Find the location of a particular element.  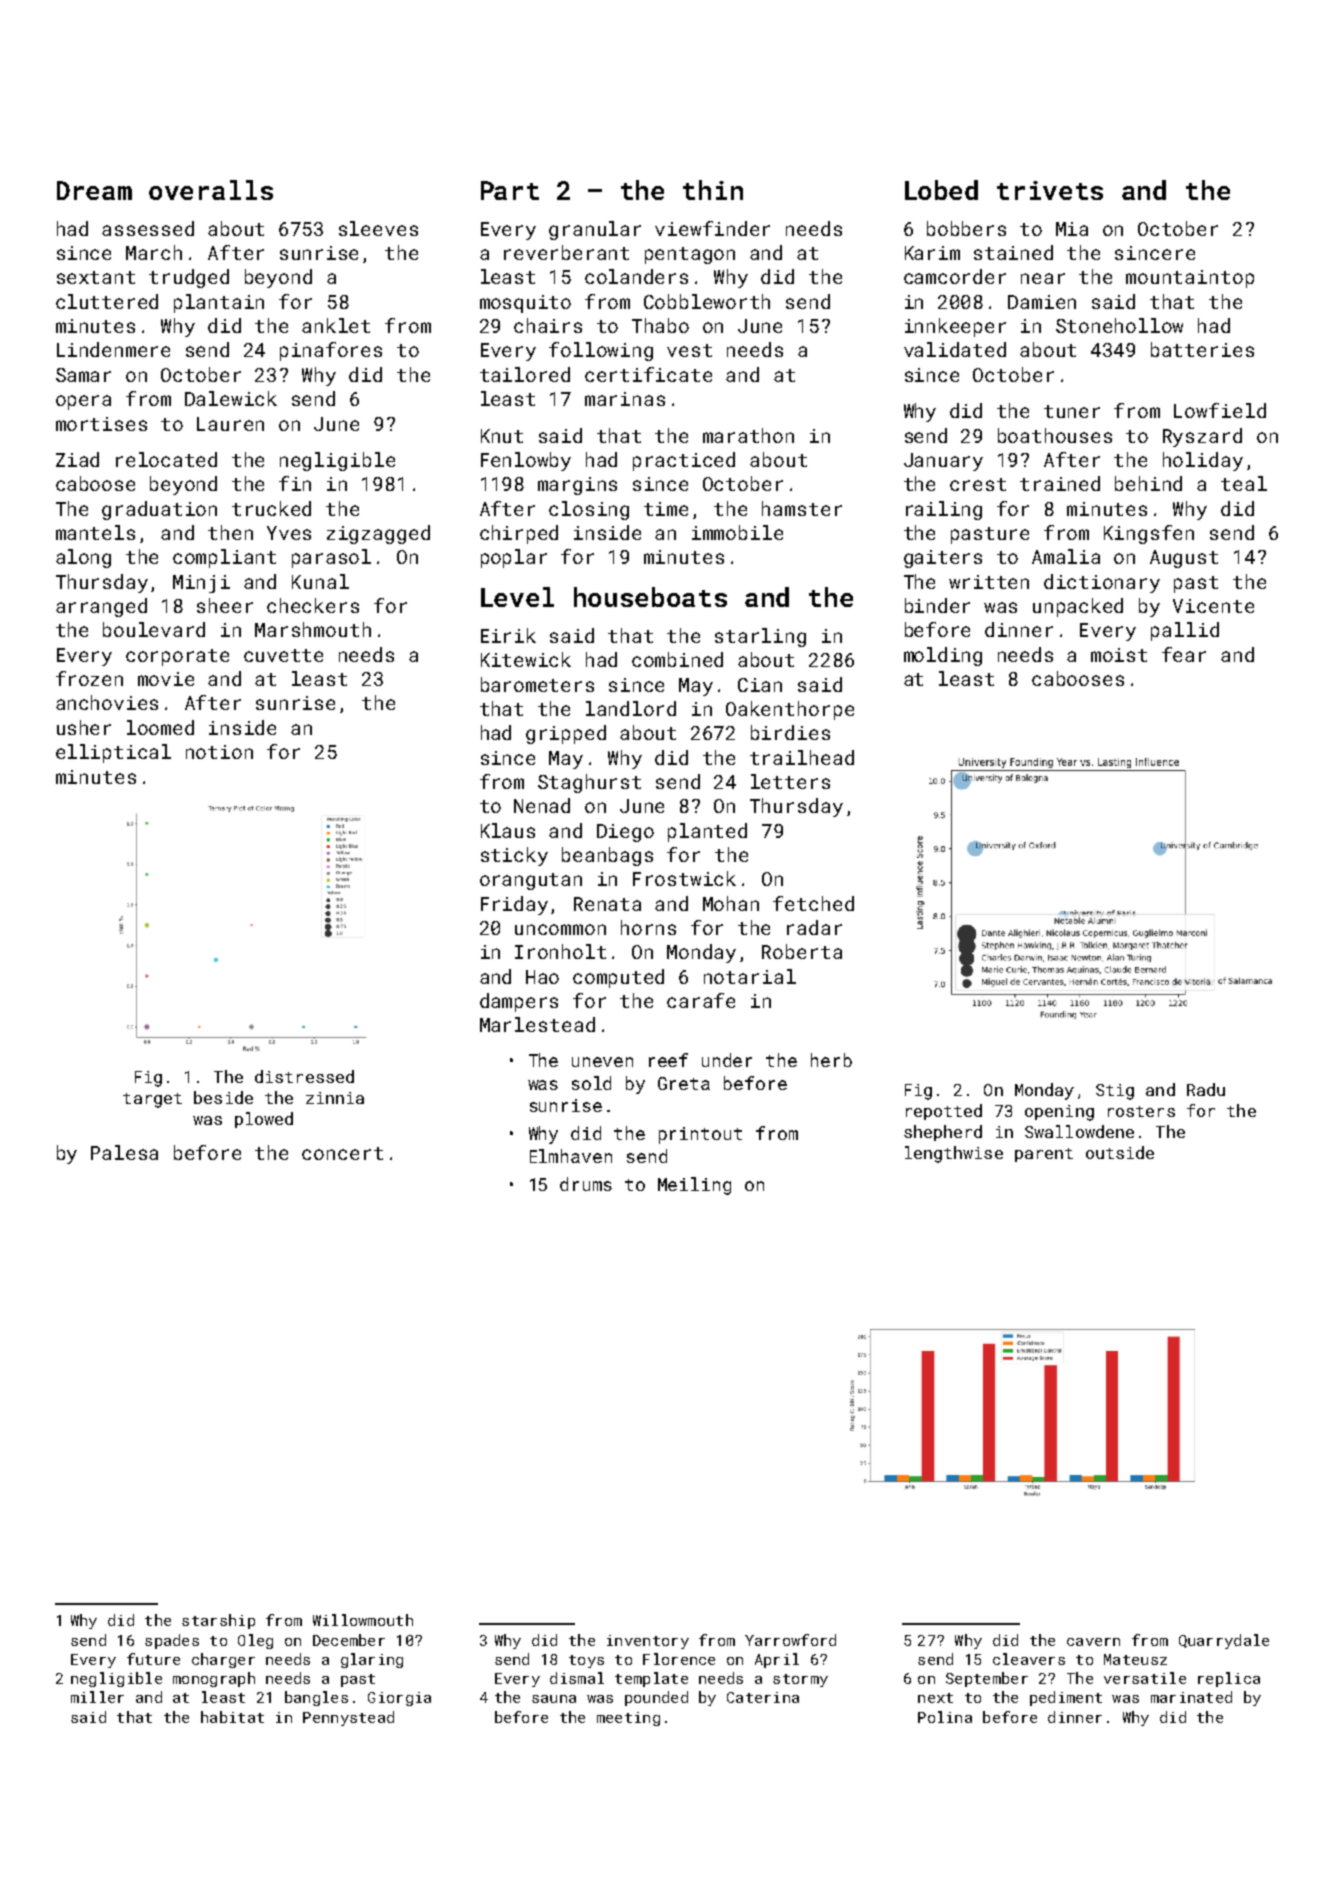

miller is located at coordinates (97, 1697).
